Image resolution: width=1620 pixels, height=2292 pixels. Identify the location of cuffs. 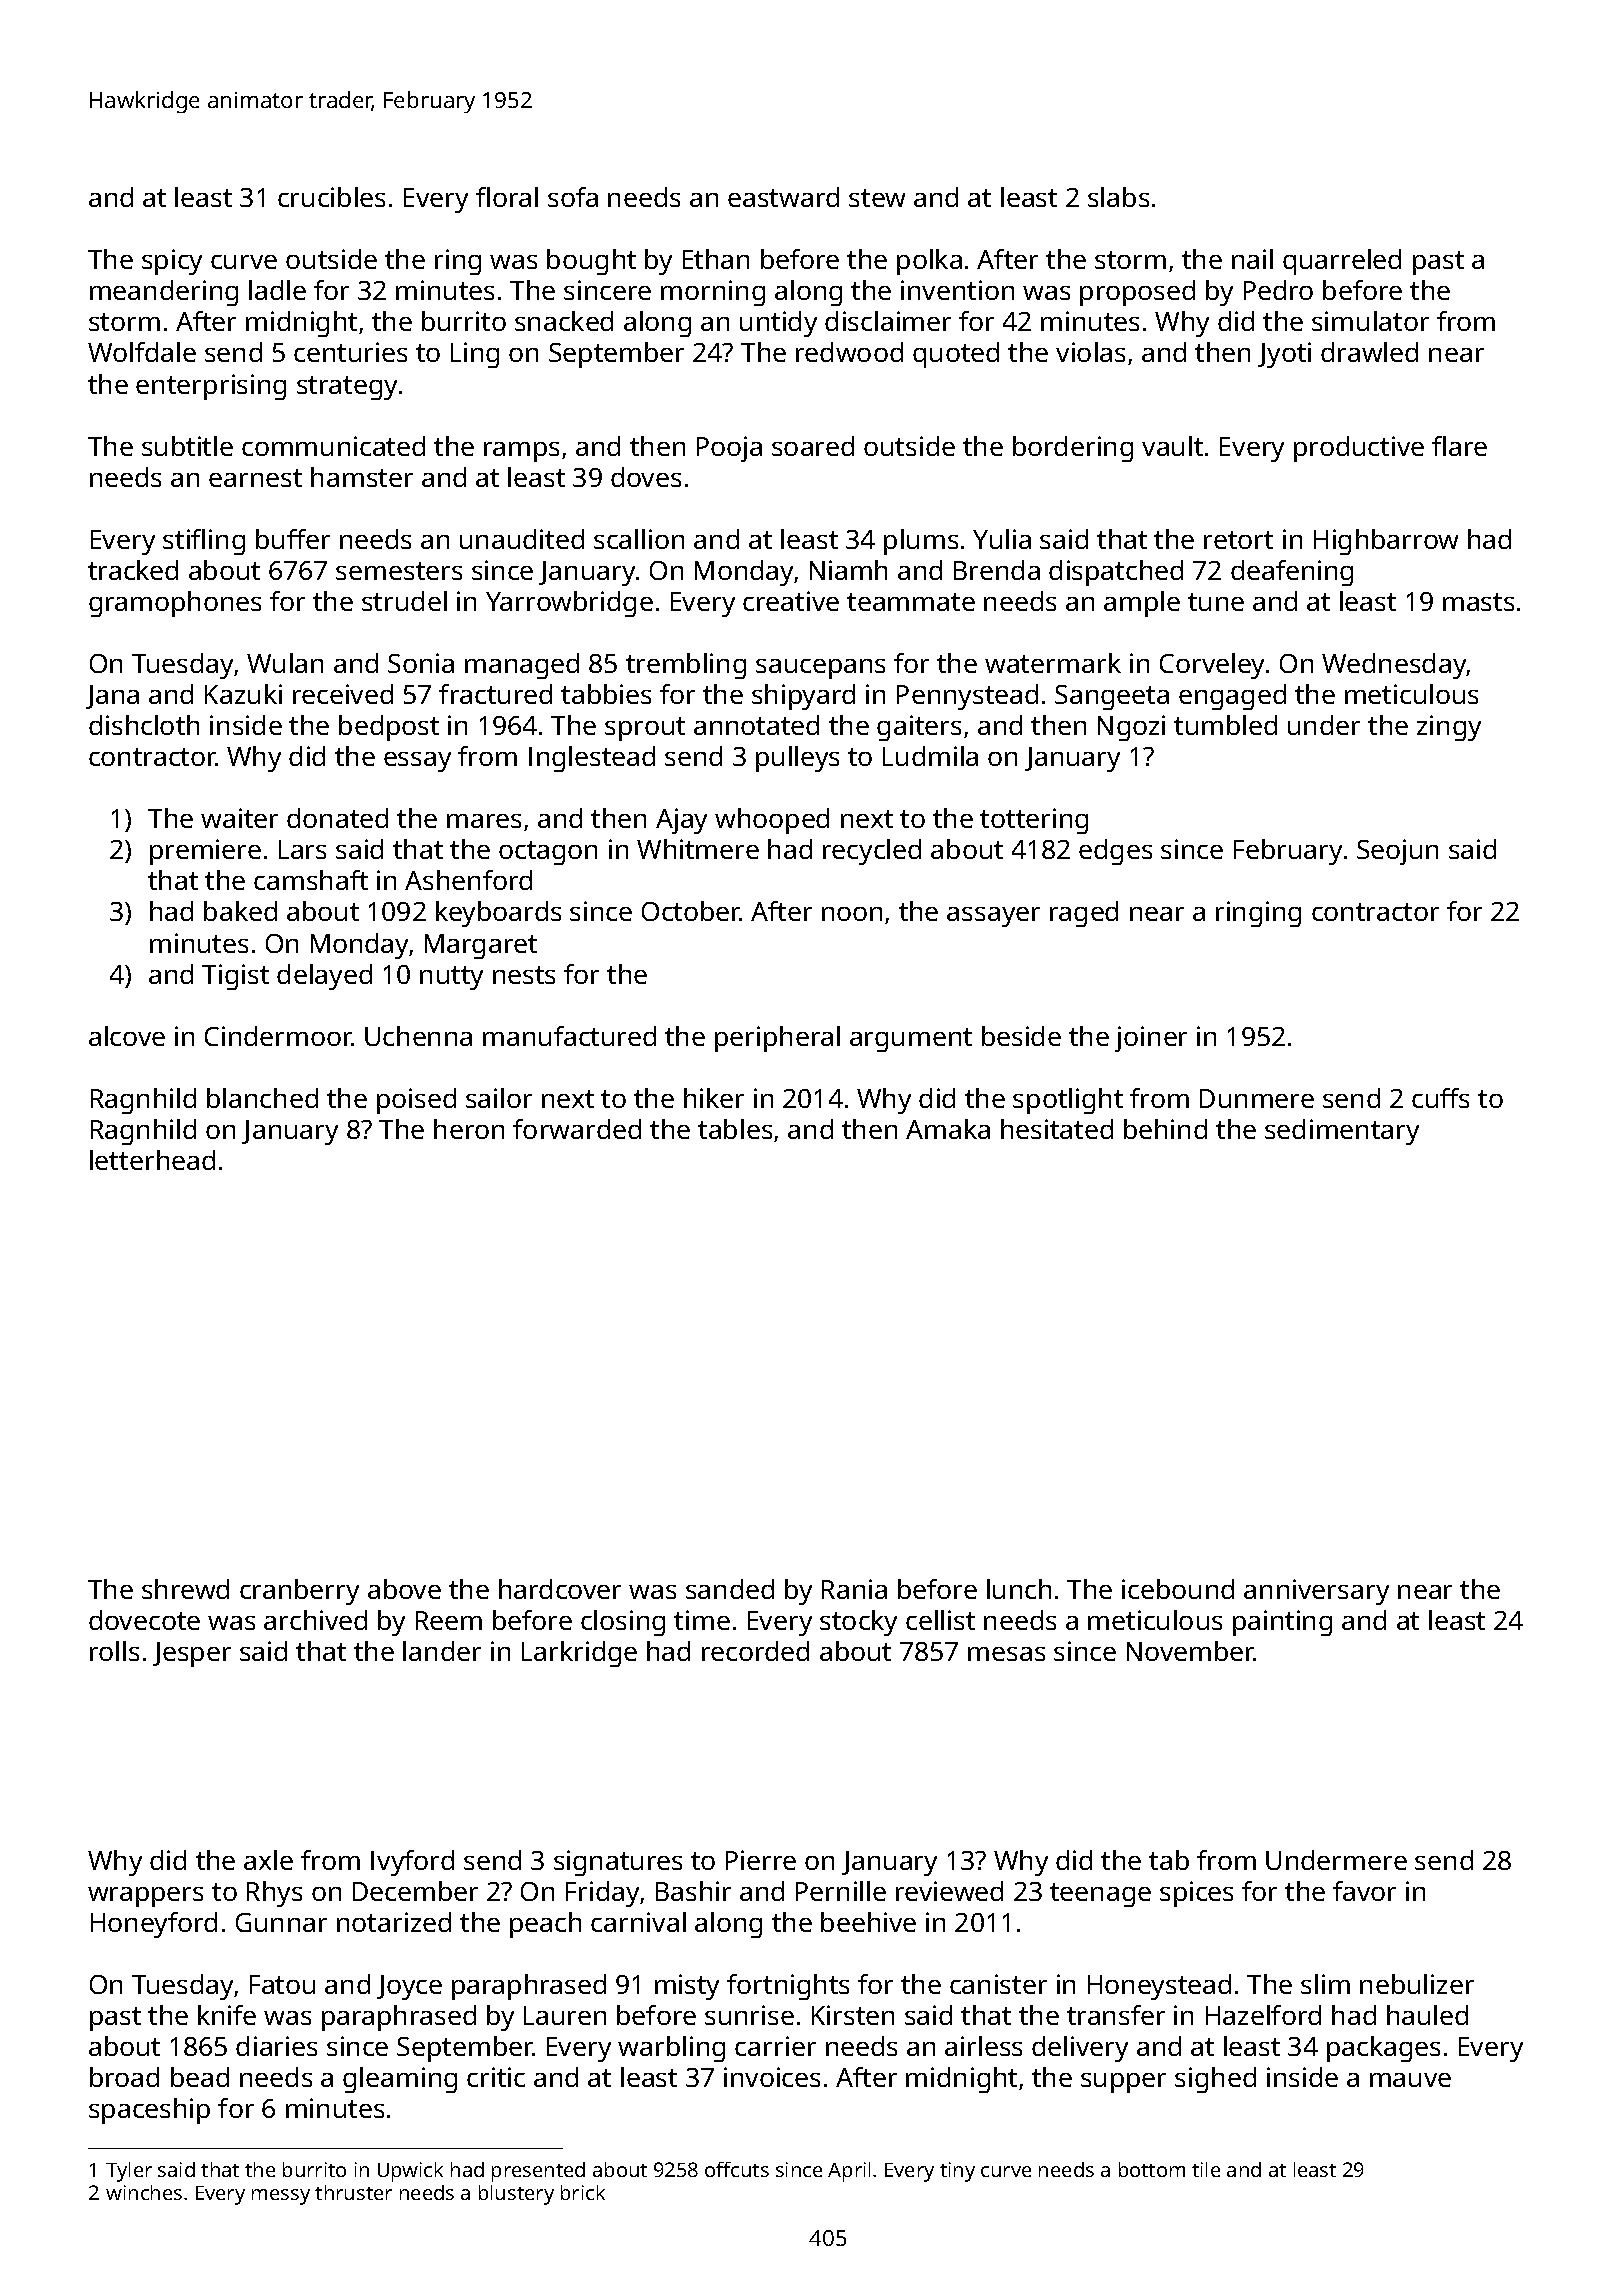
(1440, 1098).
